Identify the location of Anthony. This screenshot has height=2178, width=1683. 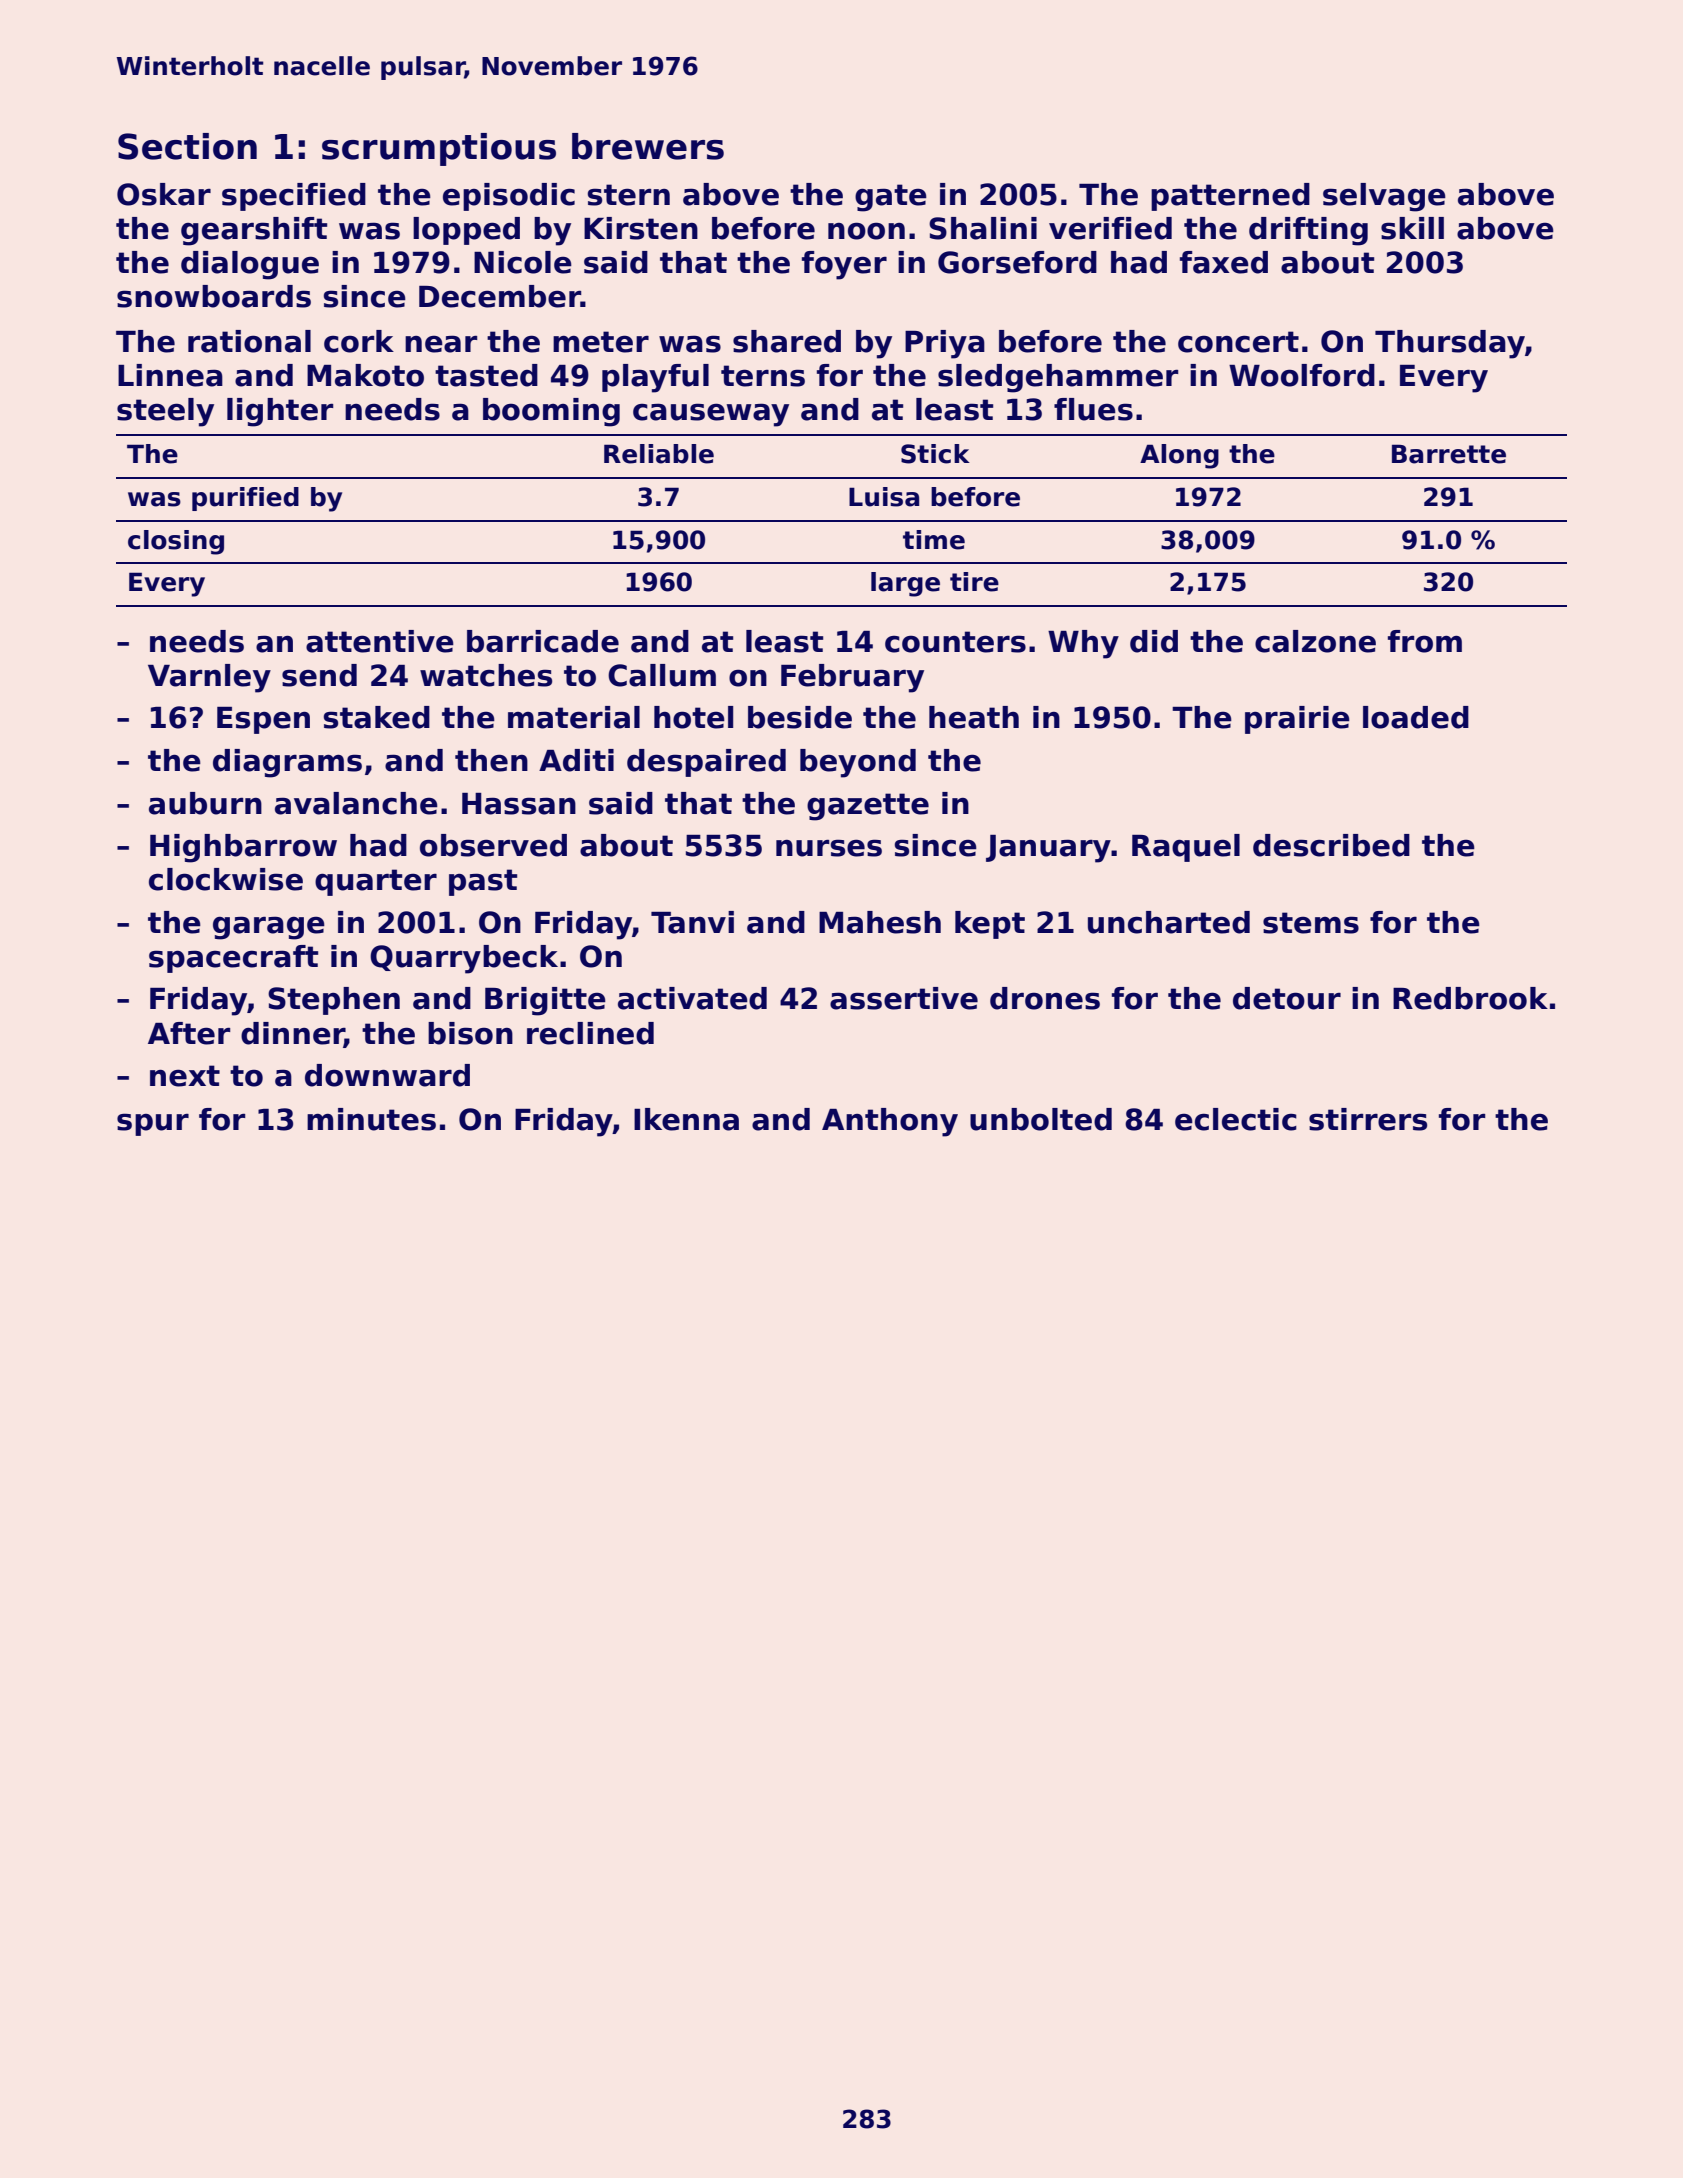
(890, 1122).
